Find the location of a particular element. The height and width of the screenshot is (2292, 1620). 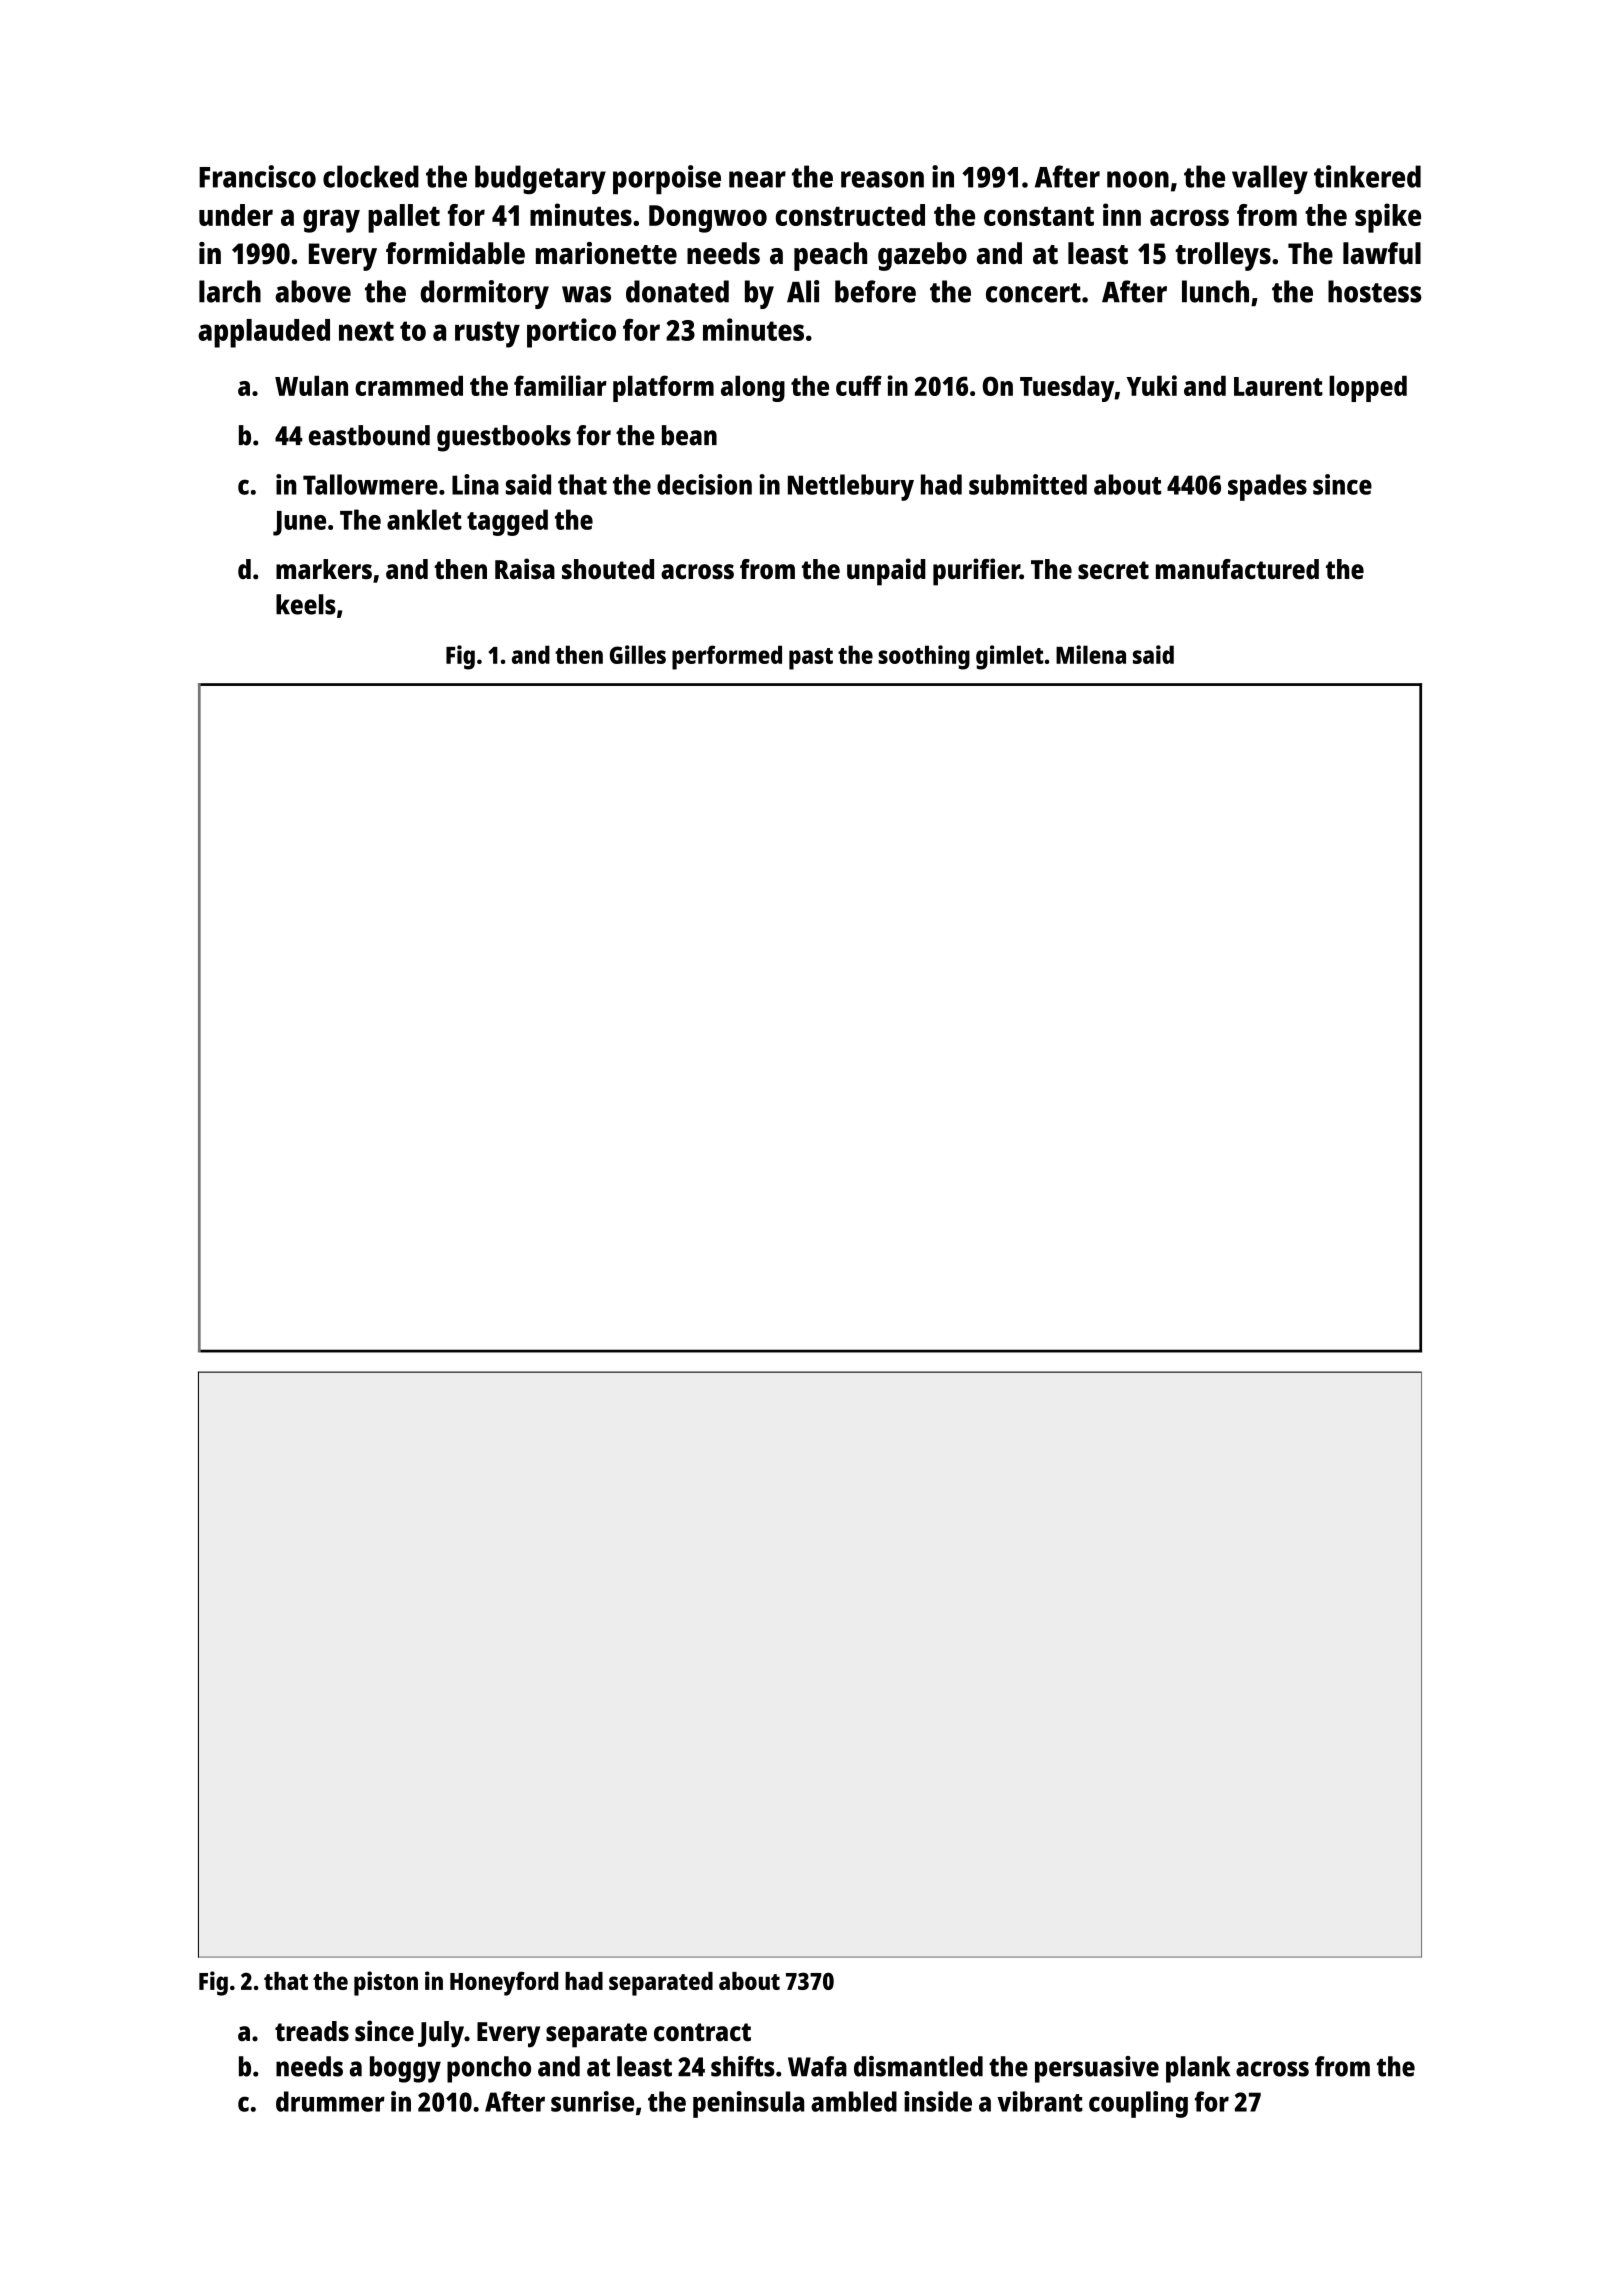

poncho is located at coordinates (489, 2069).
